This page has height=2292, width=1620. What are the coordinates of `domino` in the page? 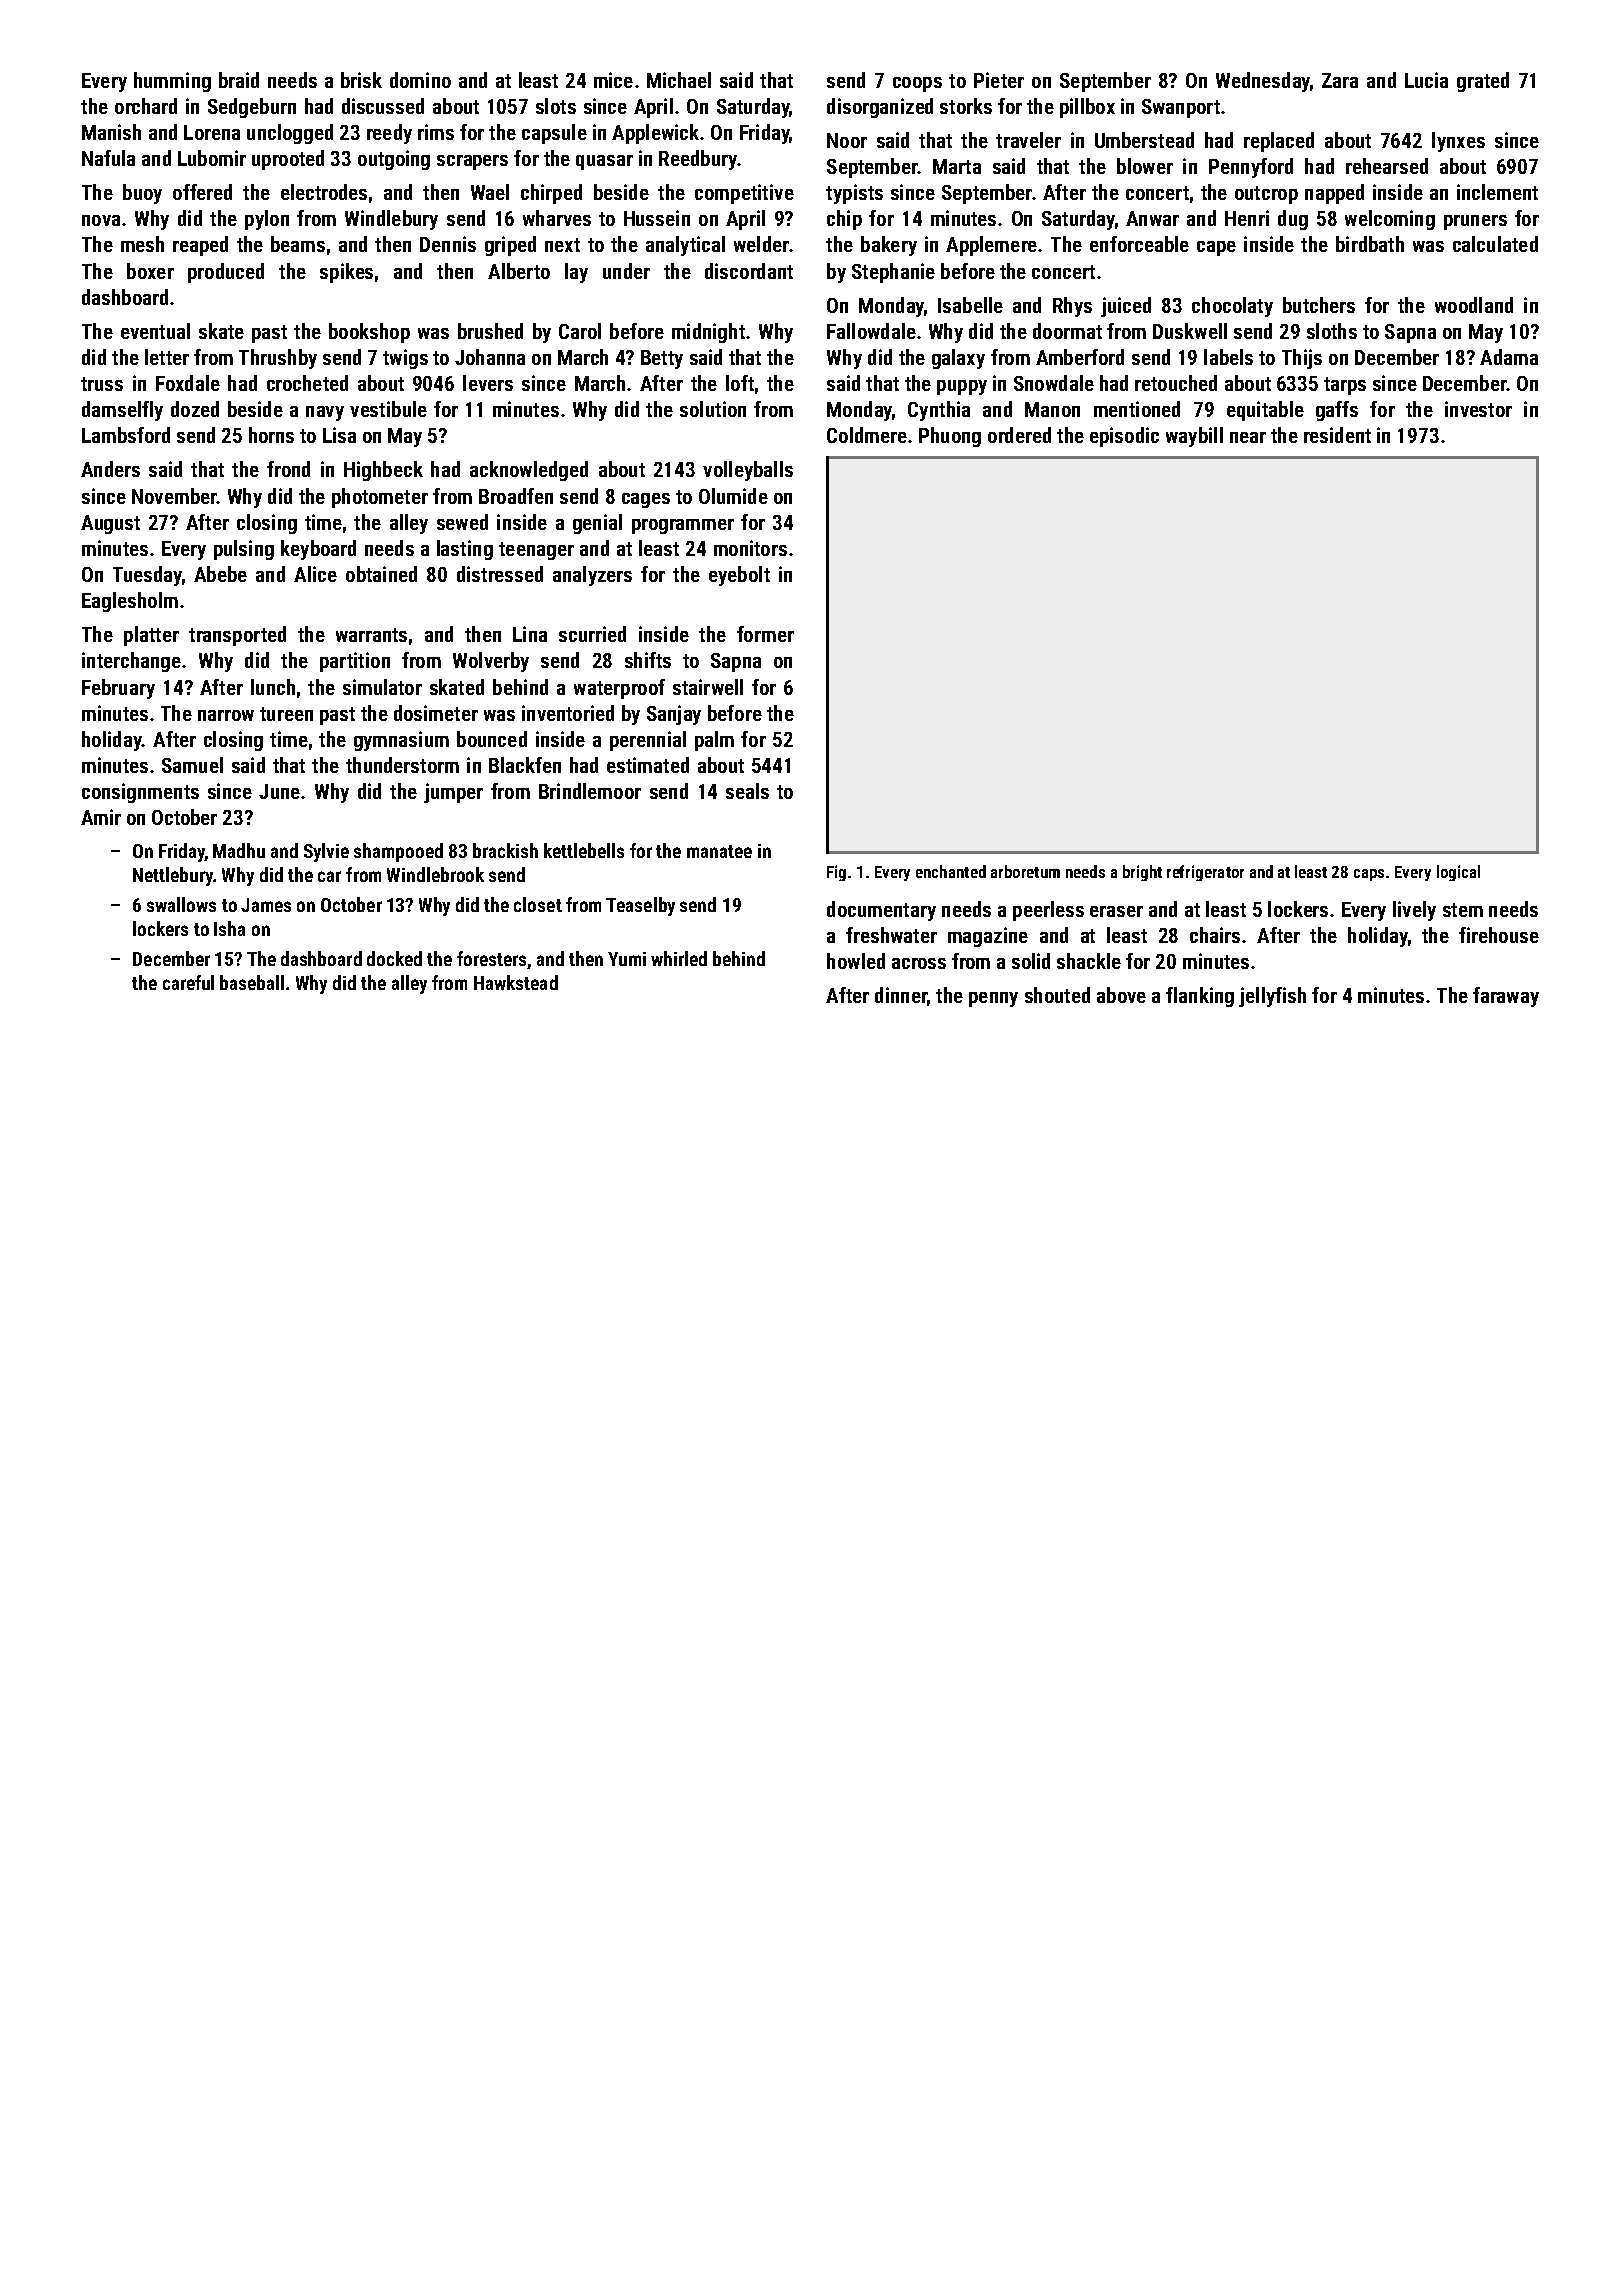 It's located at (420, 80).
